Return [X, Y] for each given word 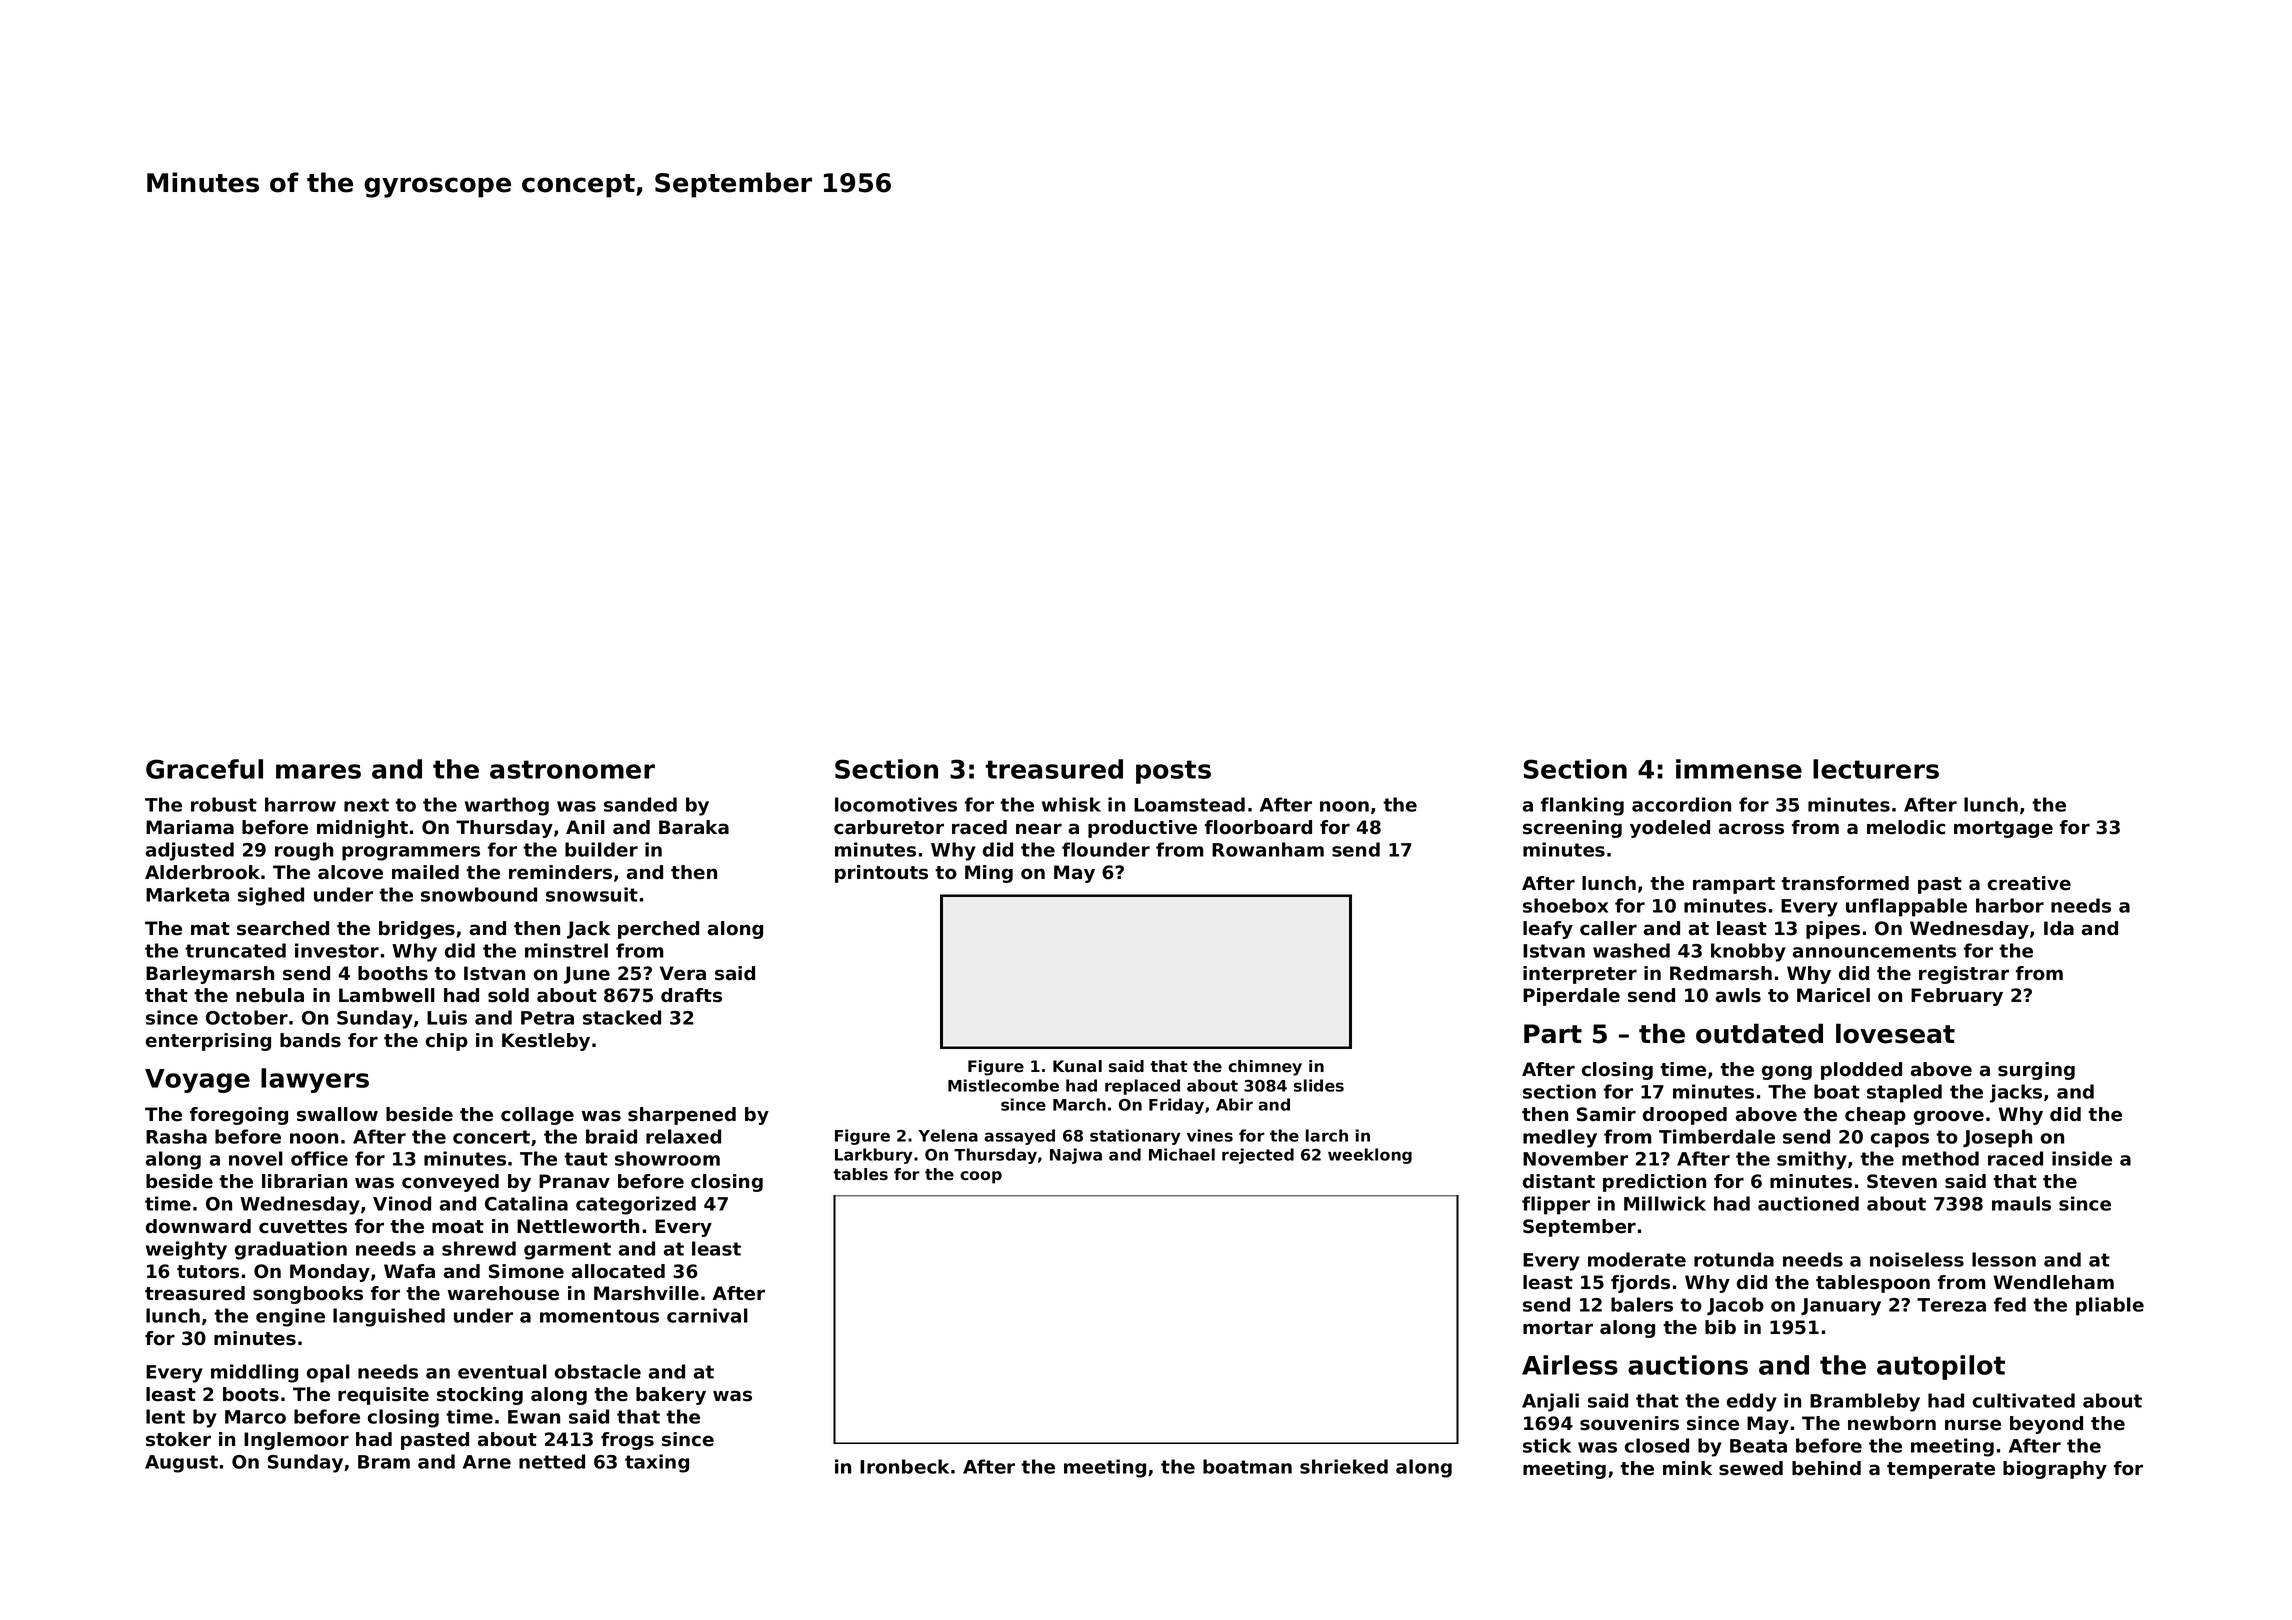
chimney [1265, 1068]
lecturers [1876, 769]
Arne [487, 1462]
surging [2036, 1071]
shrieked [1344, 1466]
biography [2055, 1470]
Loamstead [1189, 804]
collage [537, 1116]
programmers [411, 853]
